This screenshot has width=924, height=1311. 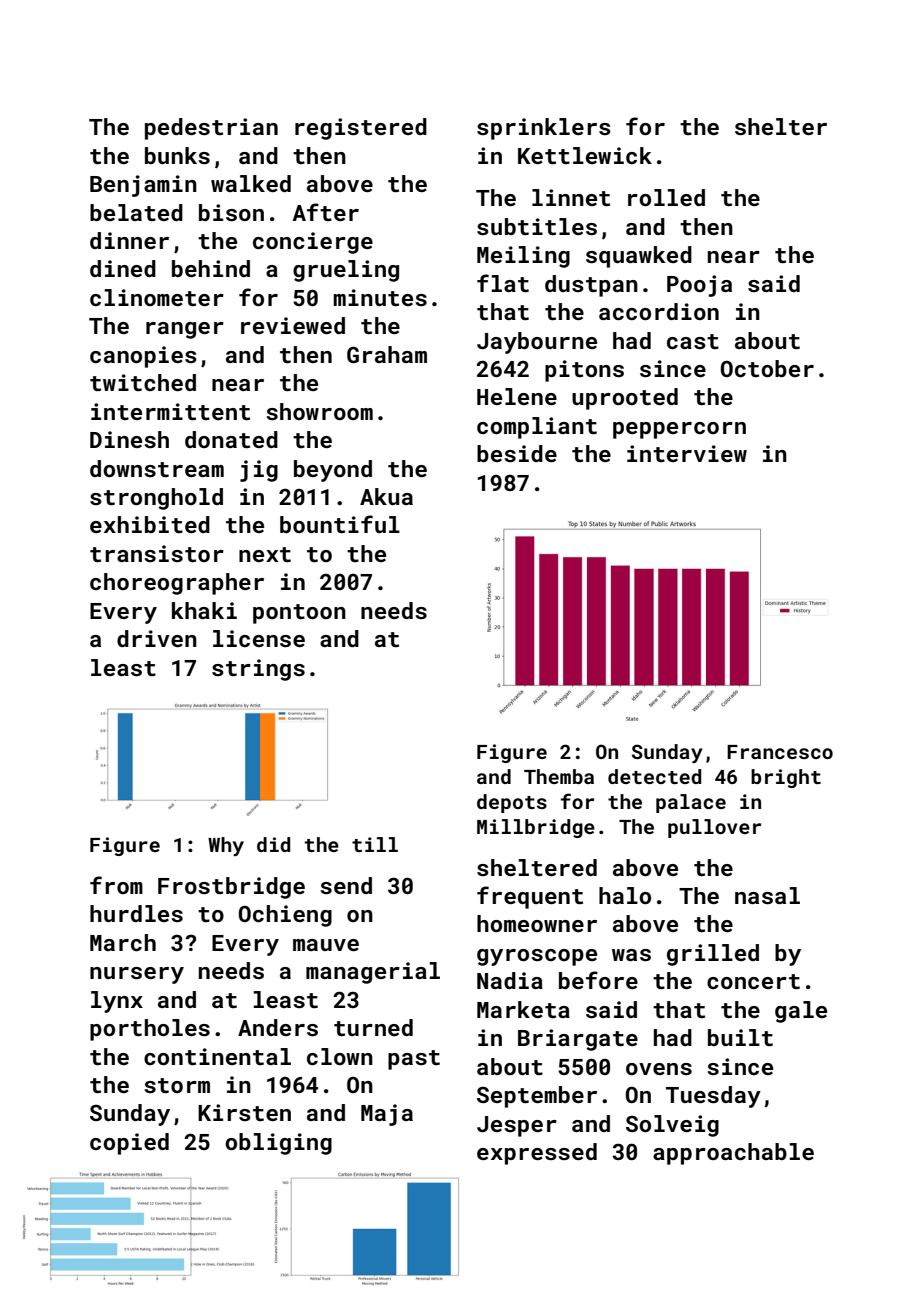 What do you see at coordinates (666, 197) in the screenshot?
I see `rolled` at bounding box center [666, 197].
